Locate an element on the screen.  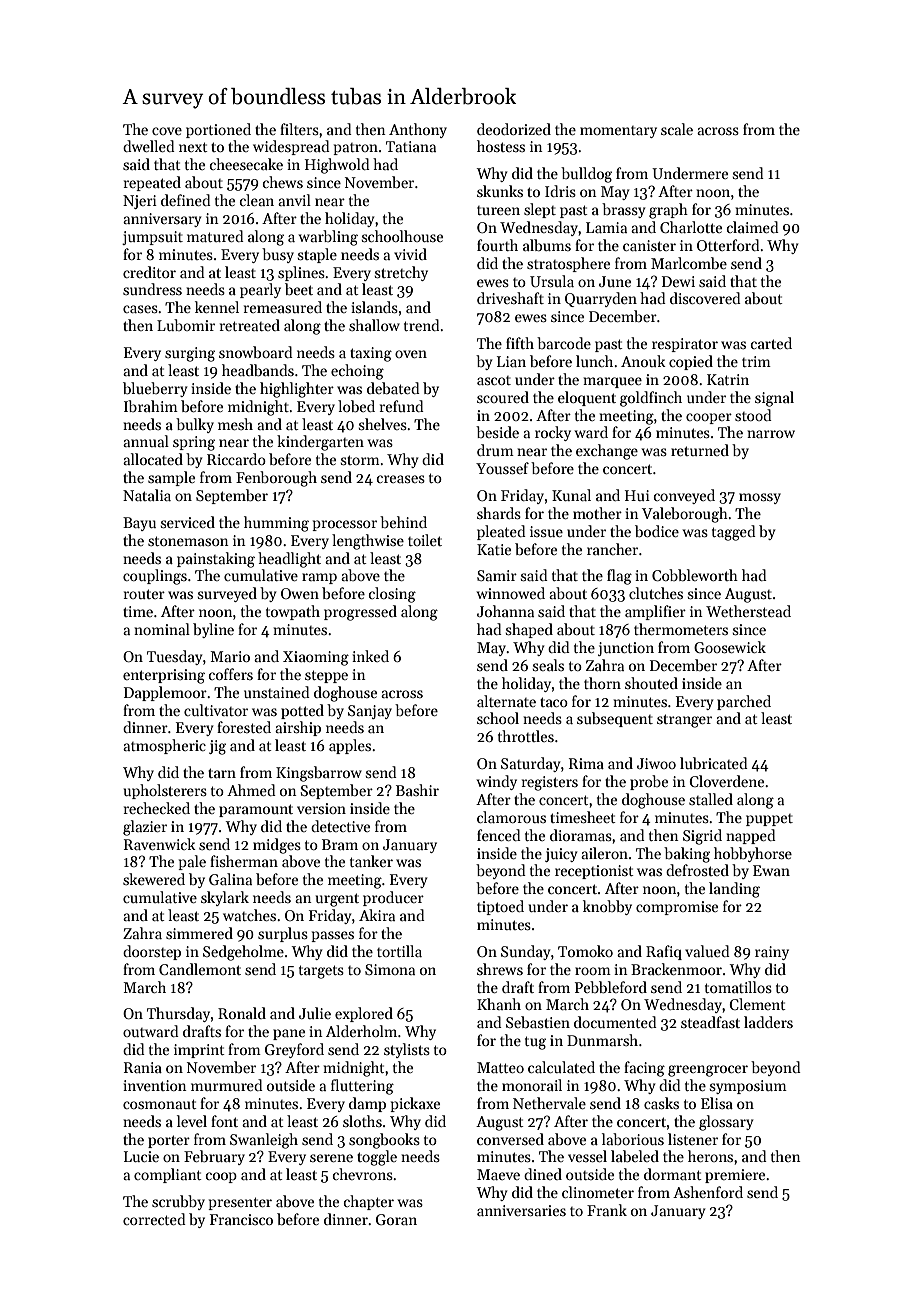
presenter is located at coordinates (240, 1203).
